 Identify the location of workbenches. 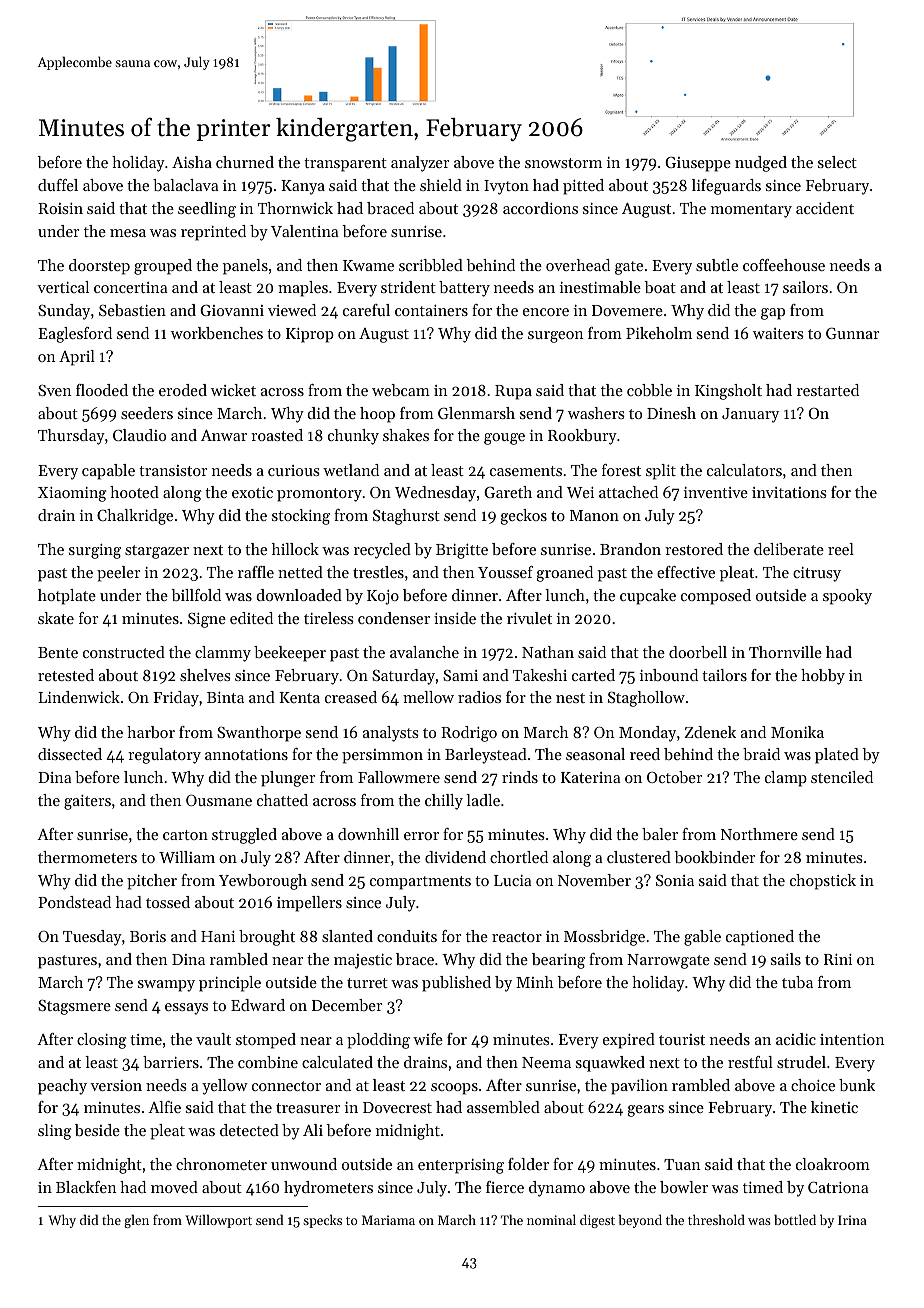
(217, 333).
